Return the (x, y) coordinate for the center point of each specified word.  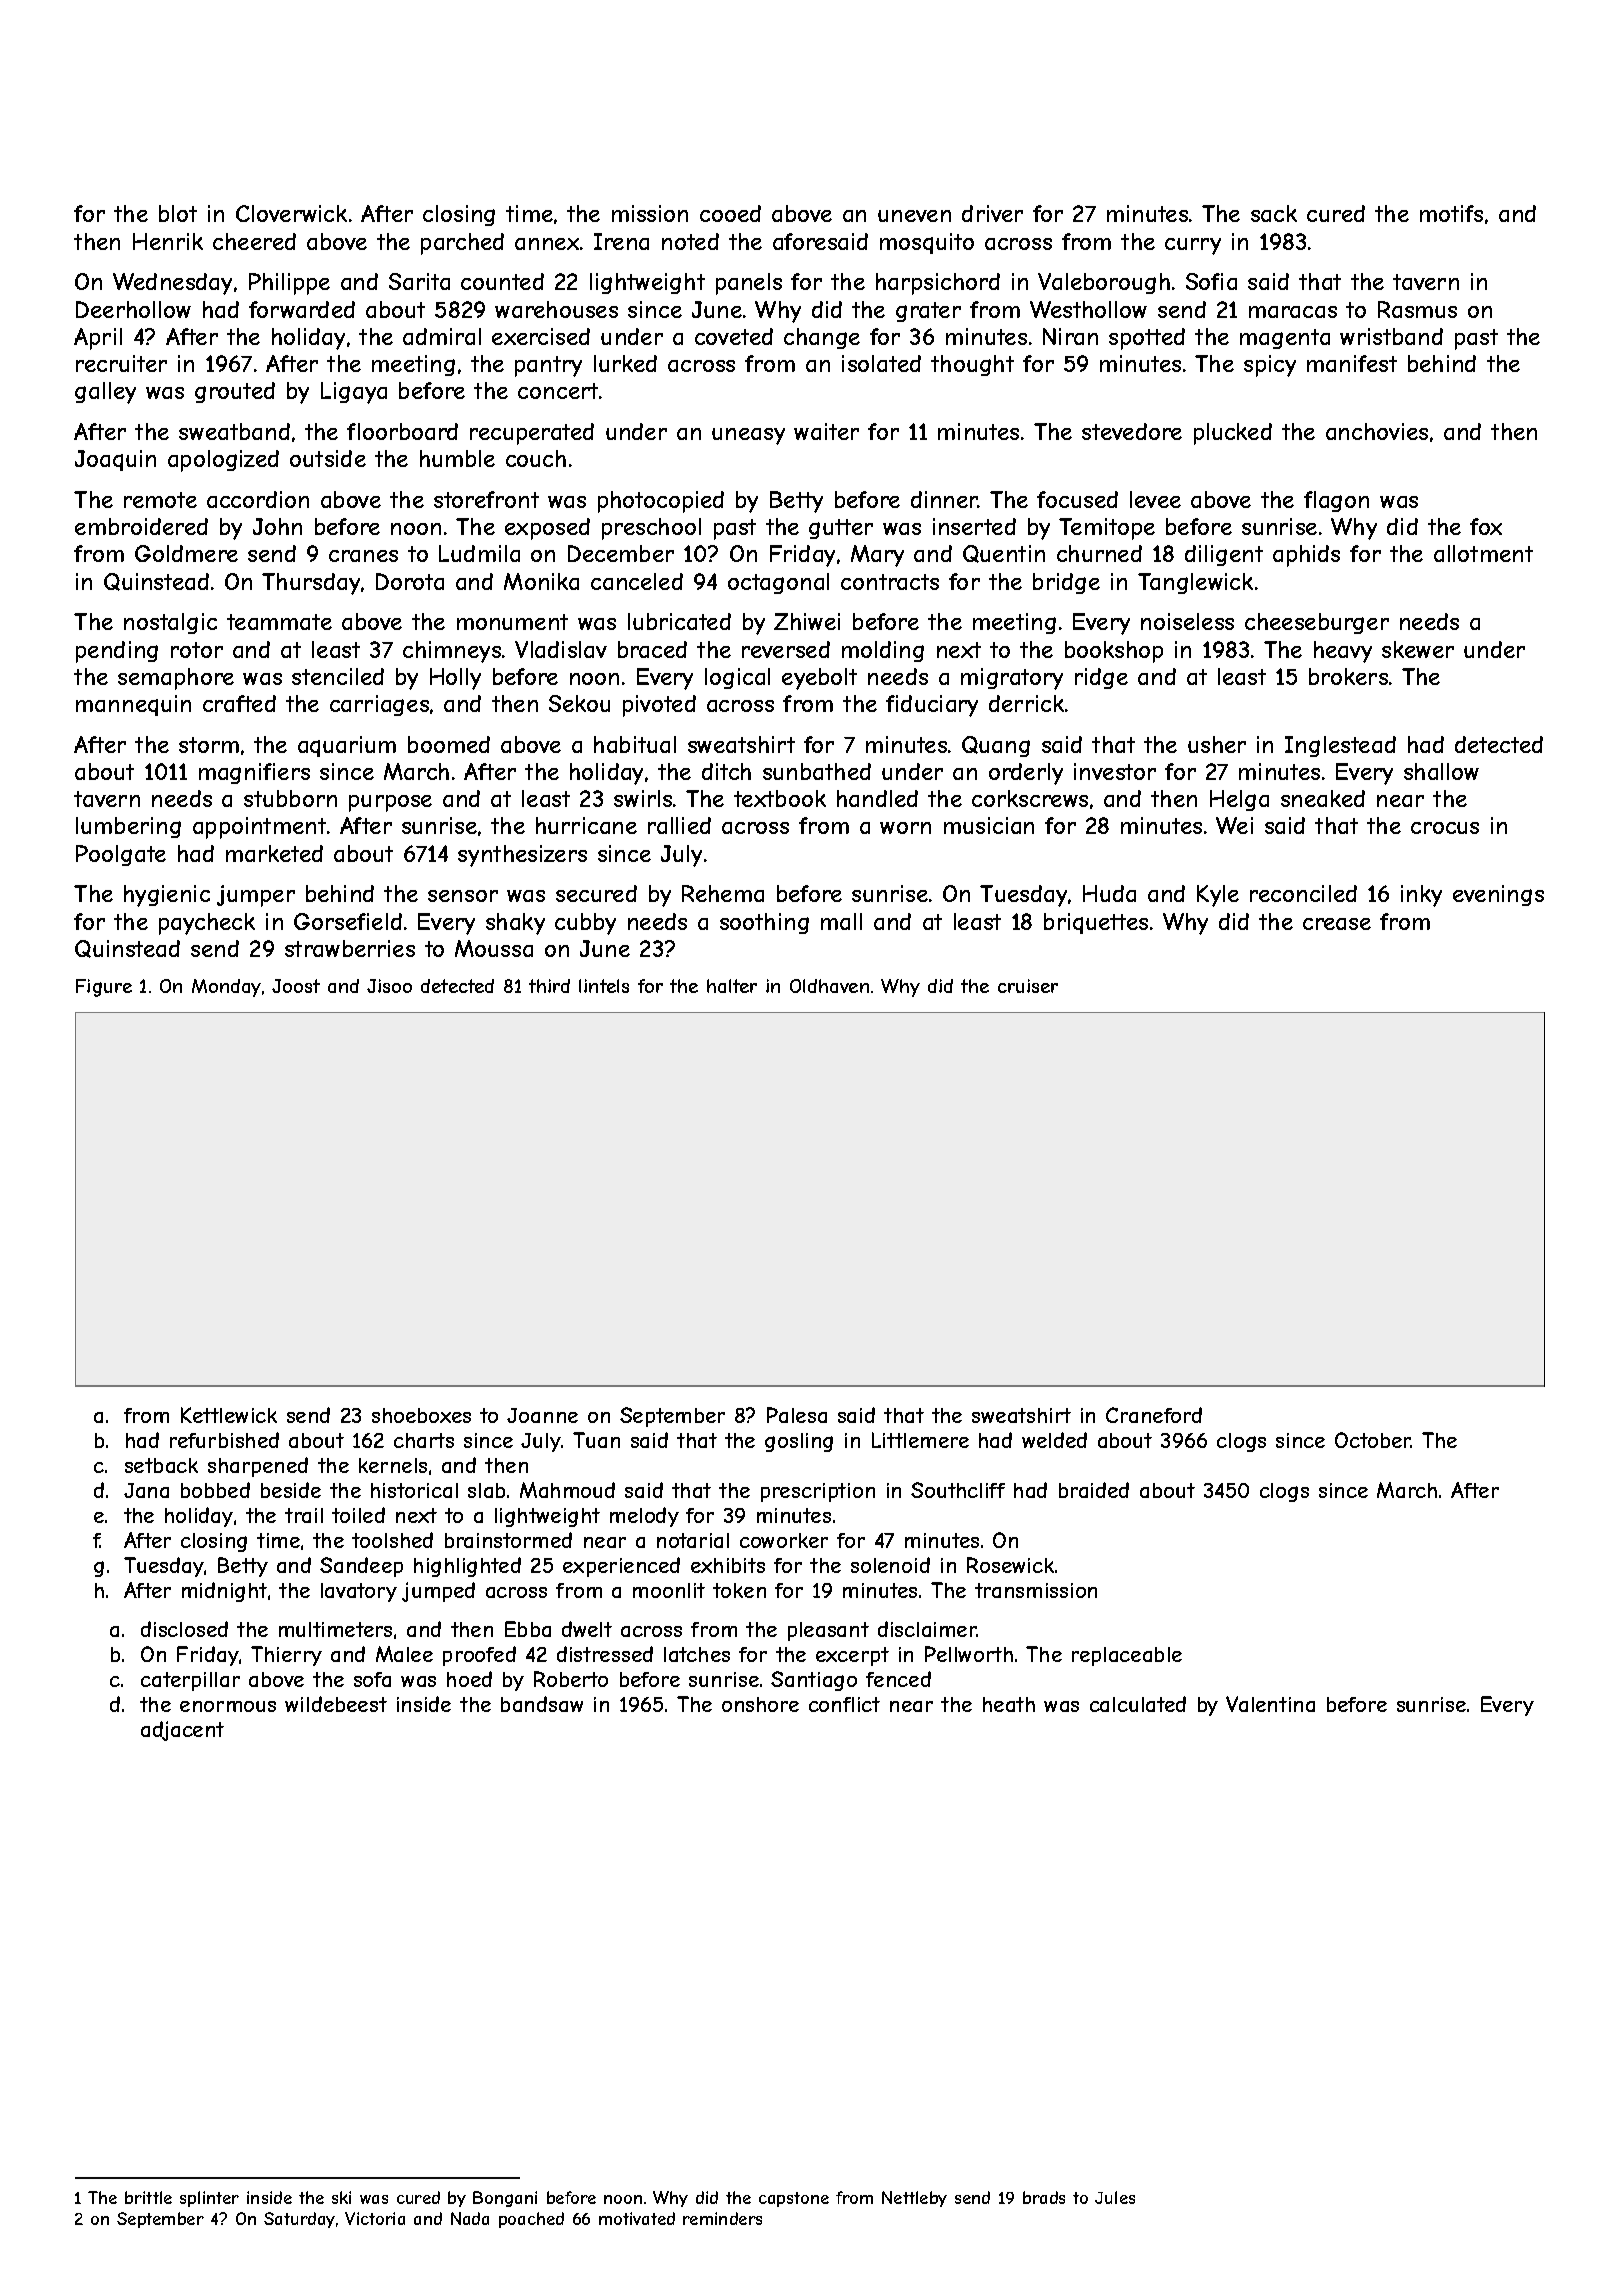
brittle (148, 2197)
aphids (1306, 556)
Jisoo (389, 986)
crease (1337, 924)
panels (749, 284)
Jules (1115, 2197)
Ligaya (354, 393)
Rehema (723, 893)
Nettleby (914, 2199)
